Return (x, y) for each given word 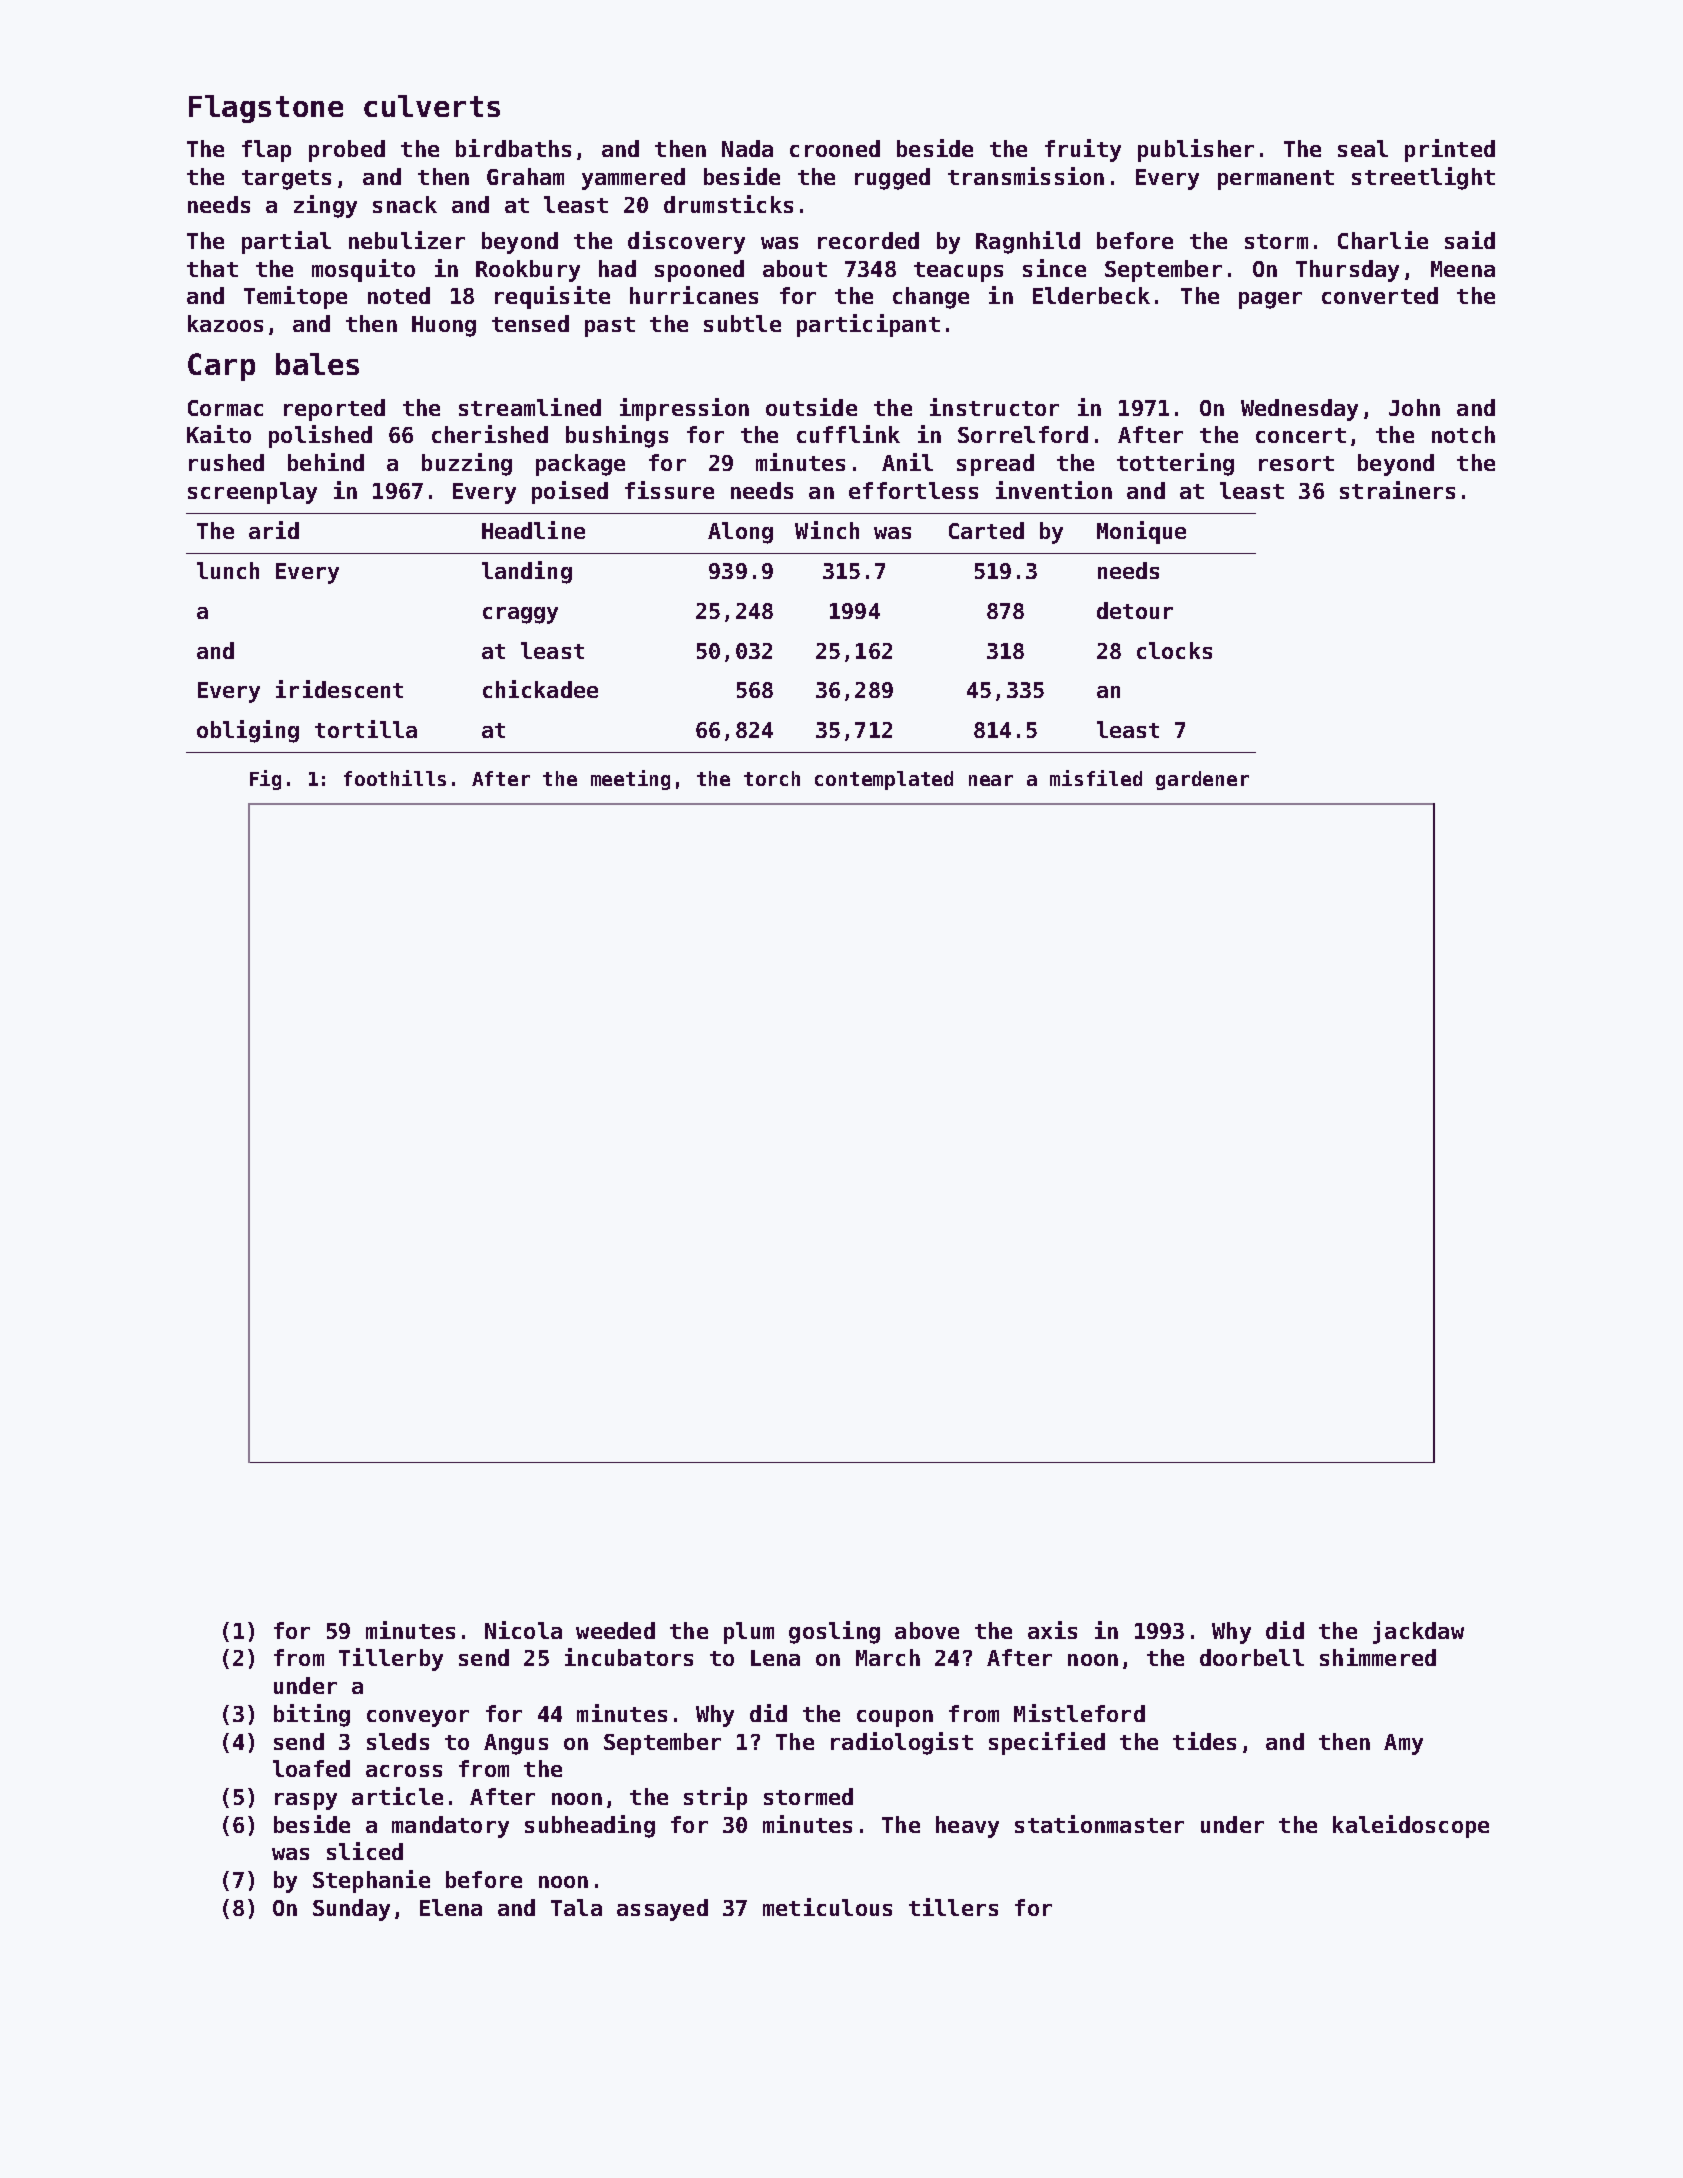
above (927, 1630)
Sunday (351, 1910)
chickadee (540, 689)
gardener (1202, 780)
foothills (395, 778)
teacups (958, 272)
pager (1270, 300)
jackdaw (1418, 1632)
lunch (228, 570)
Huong (444, 326)
